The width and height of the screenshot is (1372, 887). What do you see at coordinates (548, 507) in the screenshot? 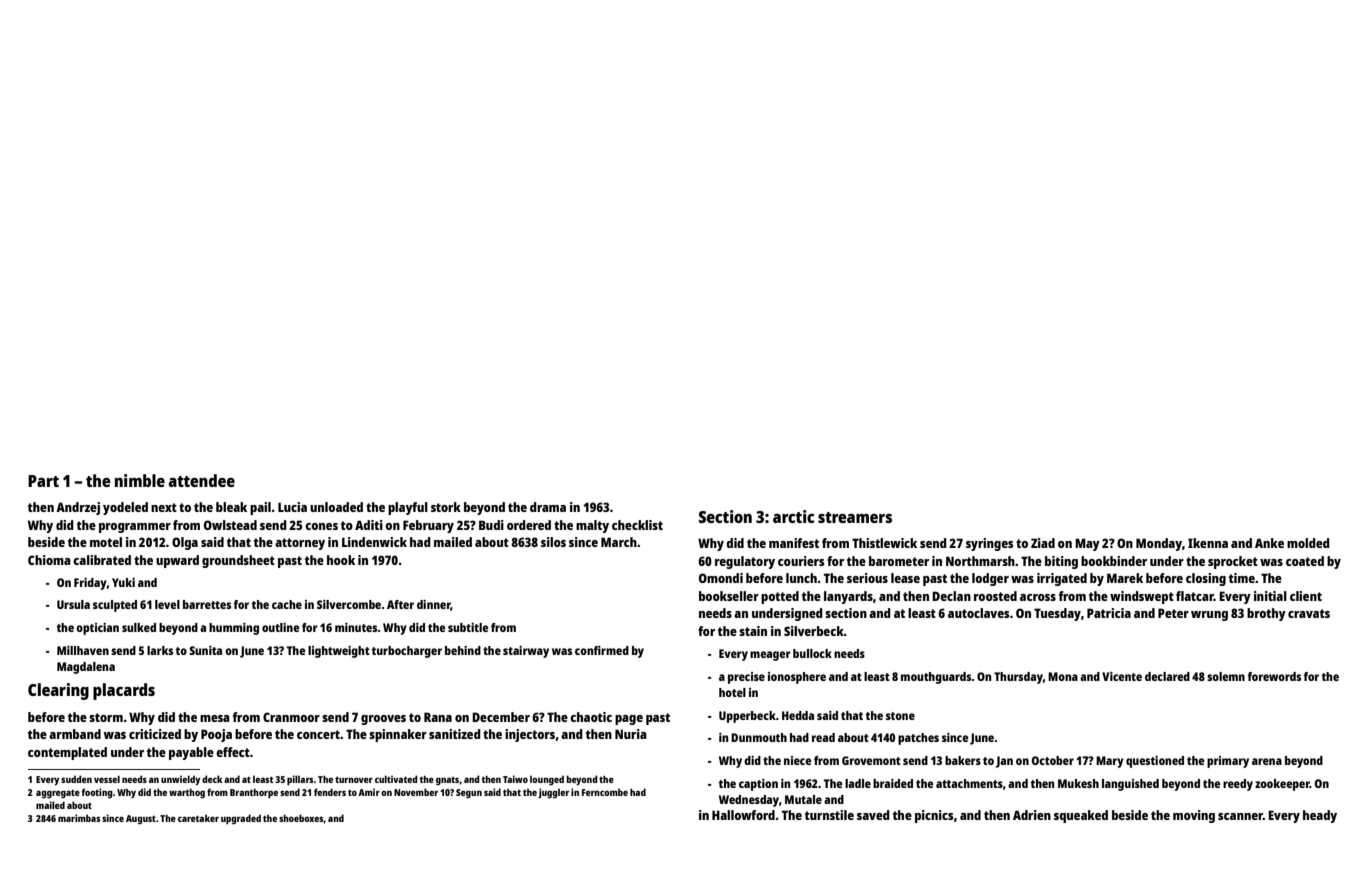
I see `drama` at bounding box center [548, 507].
